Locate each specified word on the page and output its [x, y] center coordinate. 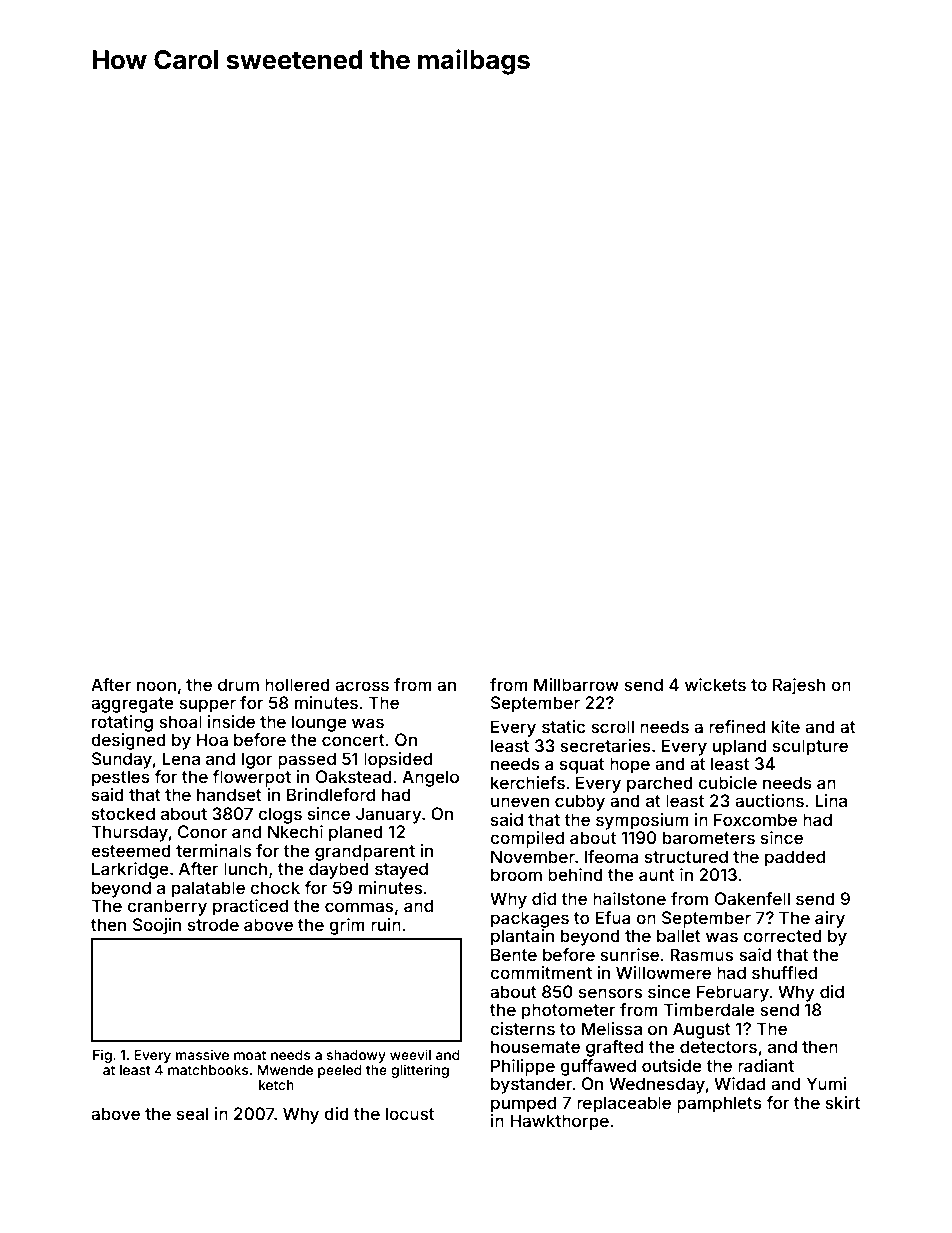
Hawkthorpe [559, 1122]
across [362, 686]
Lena [181, 758]
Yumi [826, 1083]
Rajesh [799, 686]
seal [192, 1113]
